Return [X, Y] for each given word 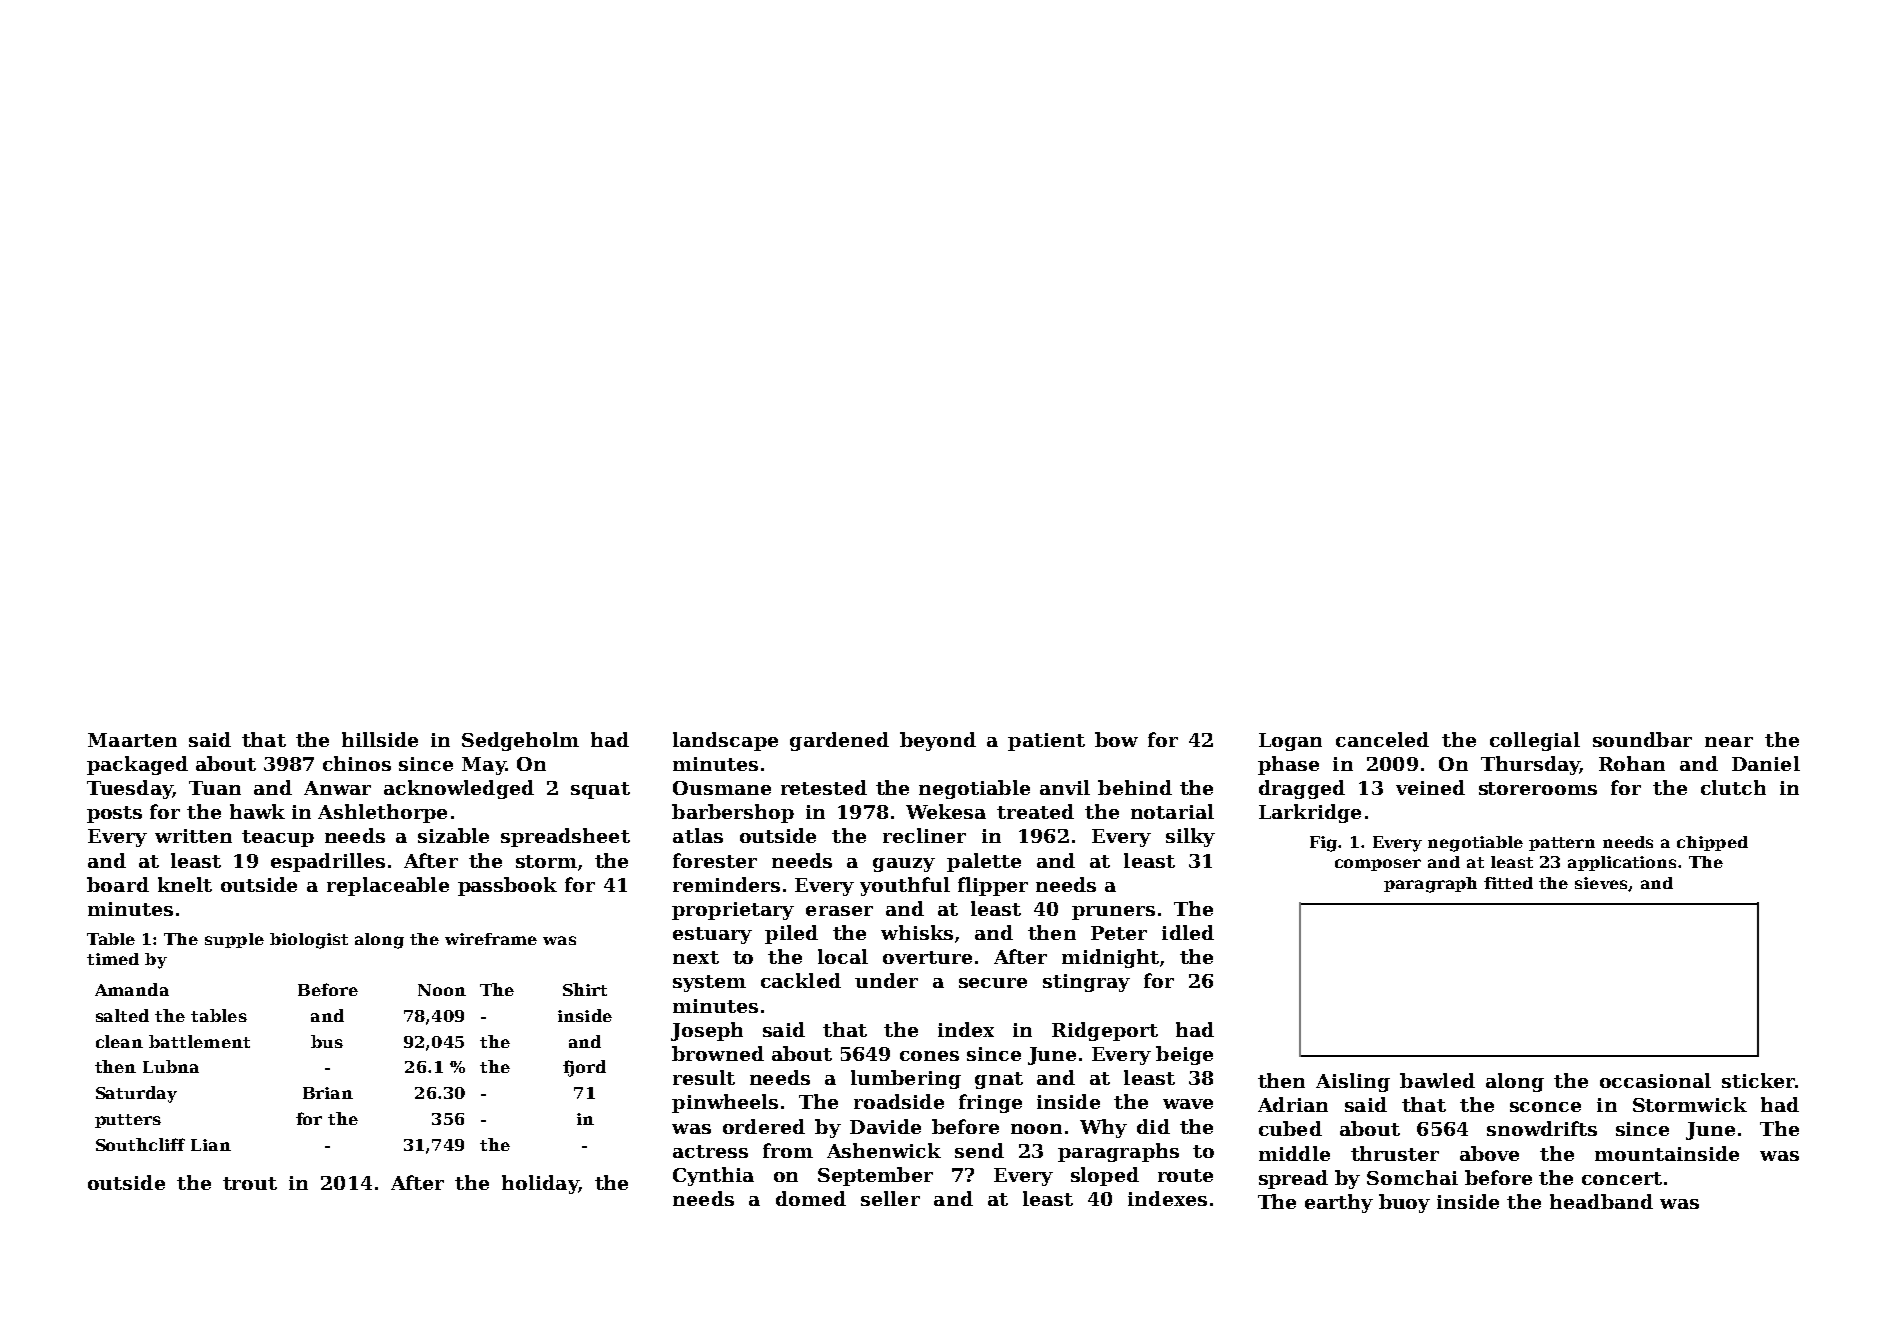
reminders [726, 884]
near [1729, 742]
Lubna [171, 1066]
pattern [1562, 844]
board [118, 884]
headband [1601, 1201]
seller [890, 1198]
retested [824, 787]
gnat [999, 1080]
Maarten [132, 740]
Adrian [1293, 1104]
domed [811, 1198]
